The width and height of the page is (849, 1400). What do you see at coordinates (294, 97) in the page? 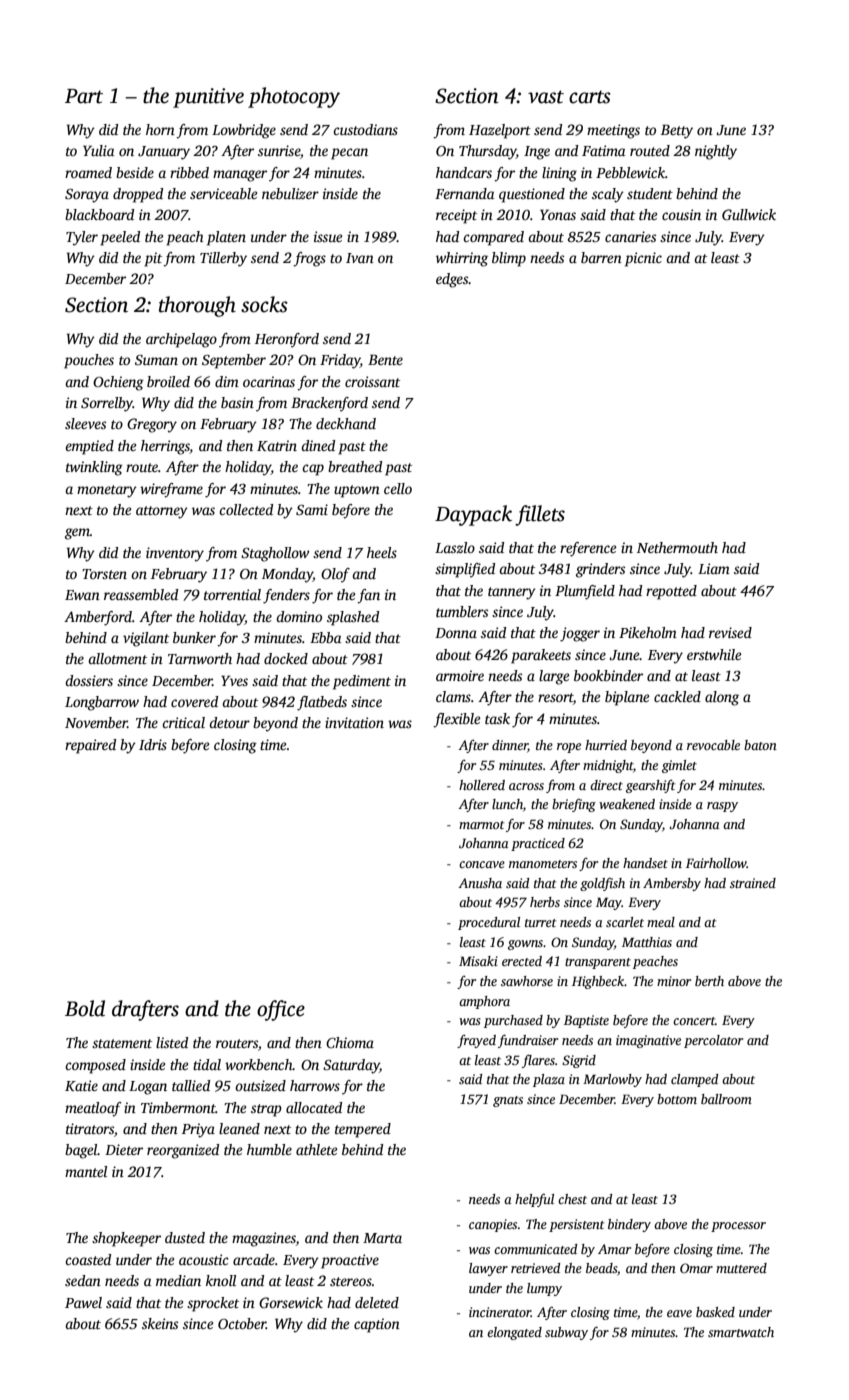
I see `photocopy` at bounding box center [294, 97].
